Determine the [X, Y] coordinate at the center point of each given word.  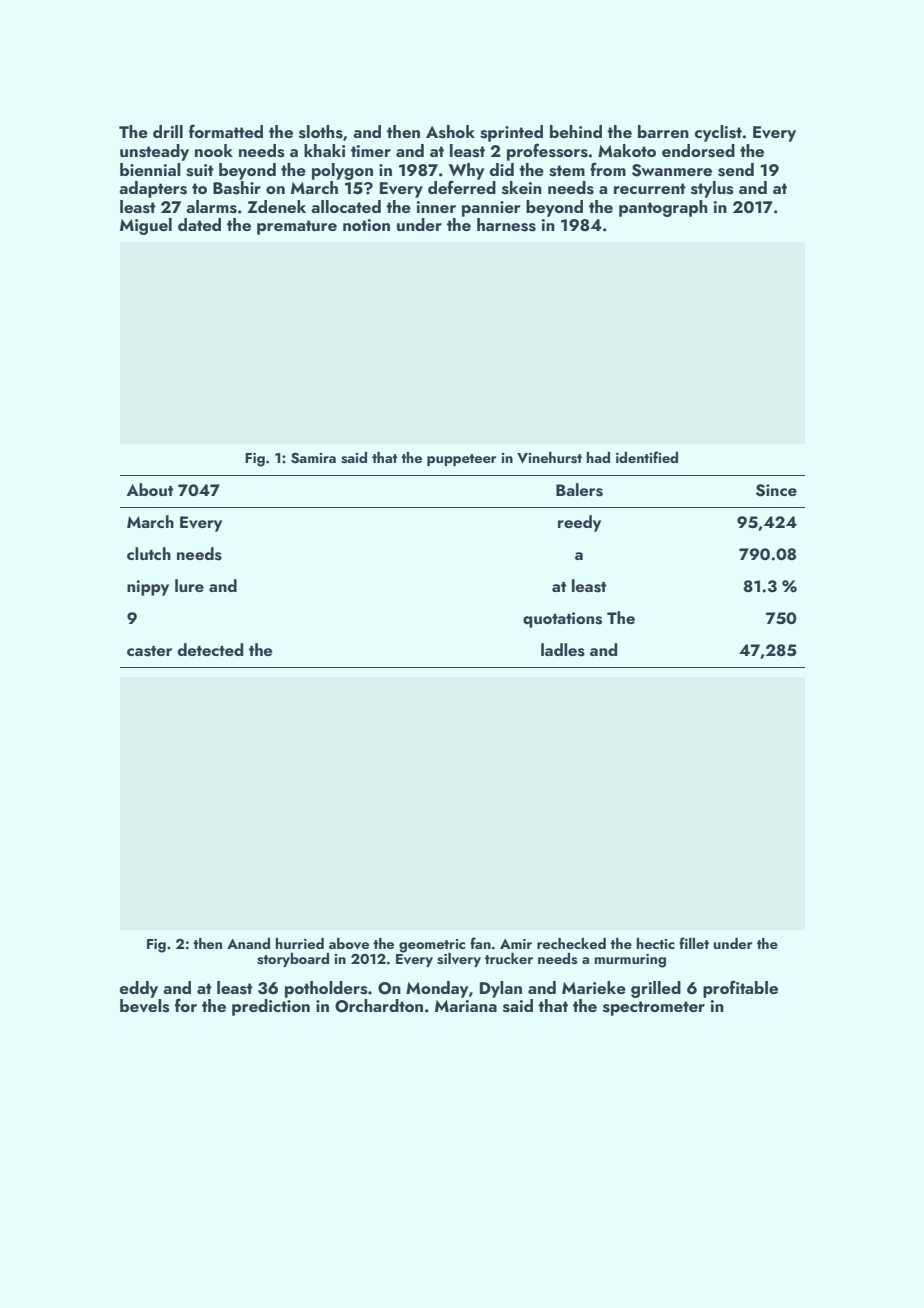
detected [210, 649]
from [608, 169]
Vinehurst [549, 458]
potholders [326, 989]
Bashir [237, 188]
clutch [149, 553]
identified [647, 457]
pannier [491, 209]
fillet [694, 943]
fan [480, 943]
